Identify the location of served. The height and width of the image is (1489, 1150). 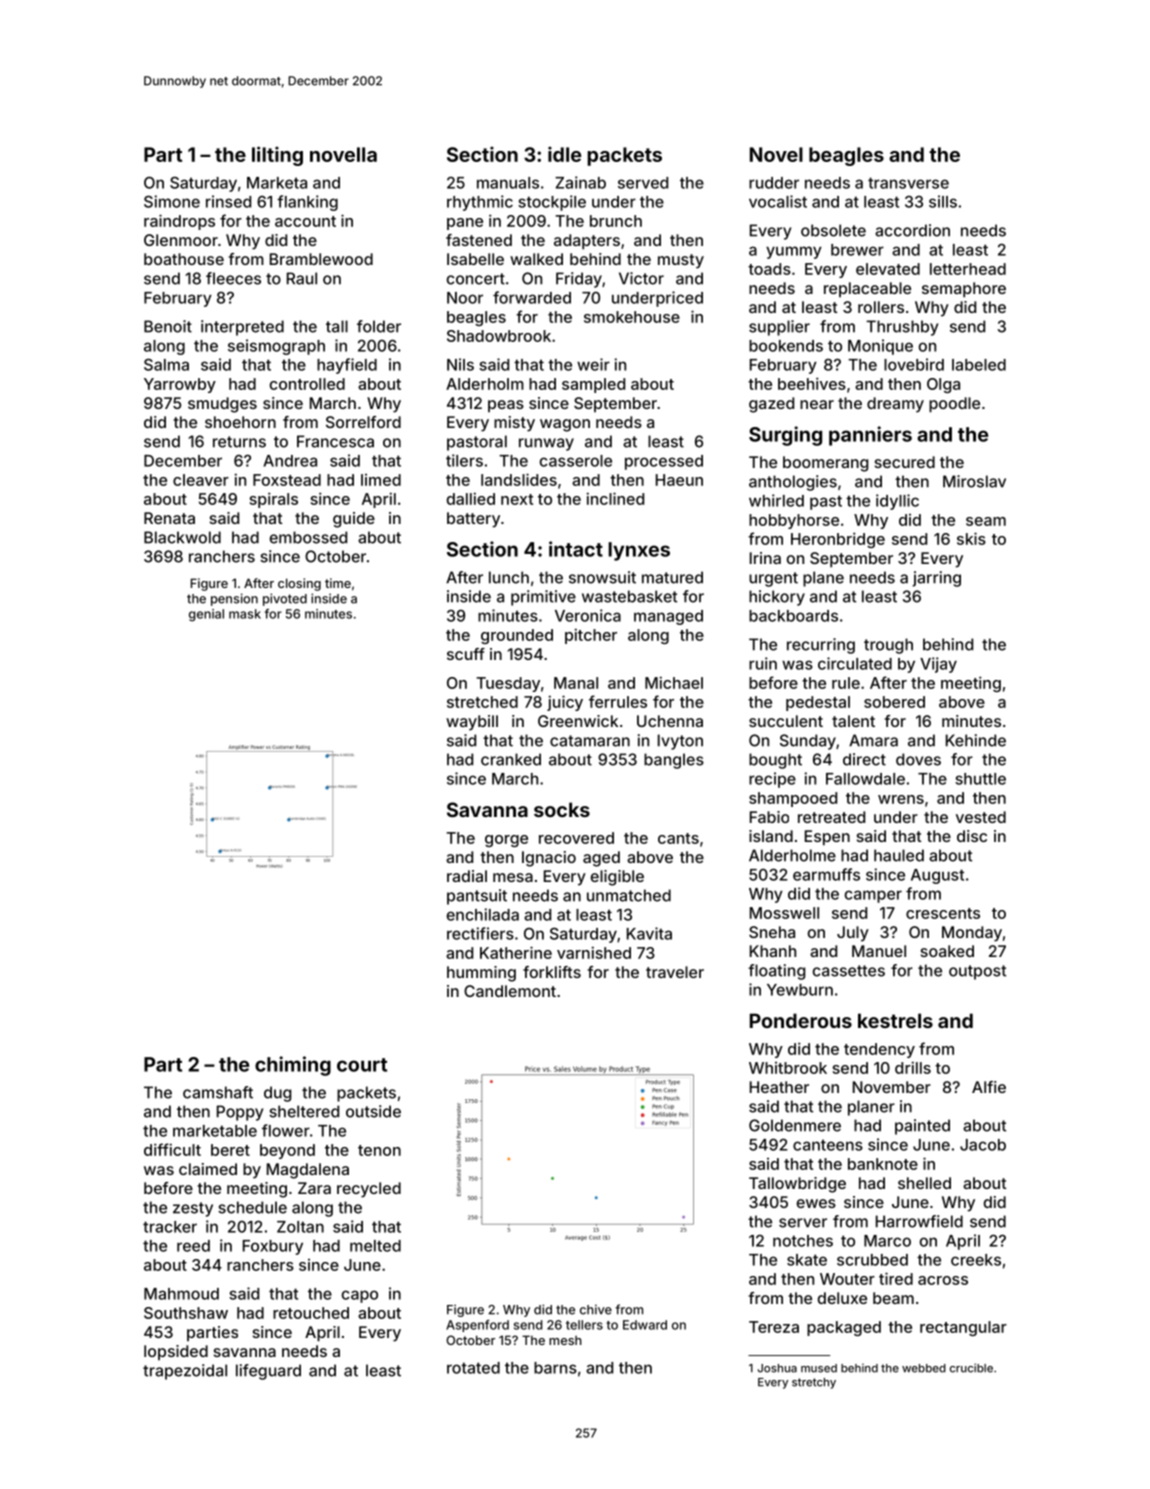
(643, 183).
